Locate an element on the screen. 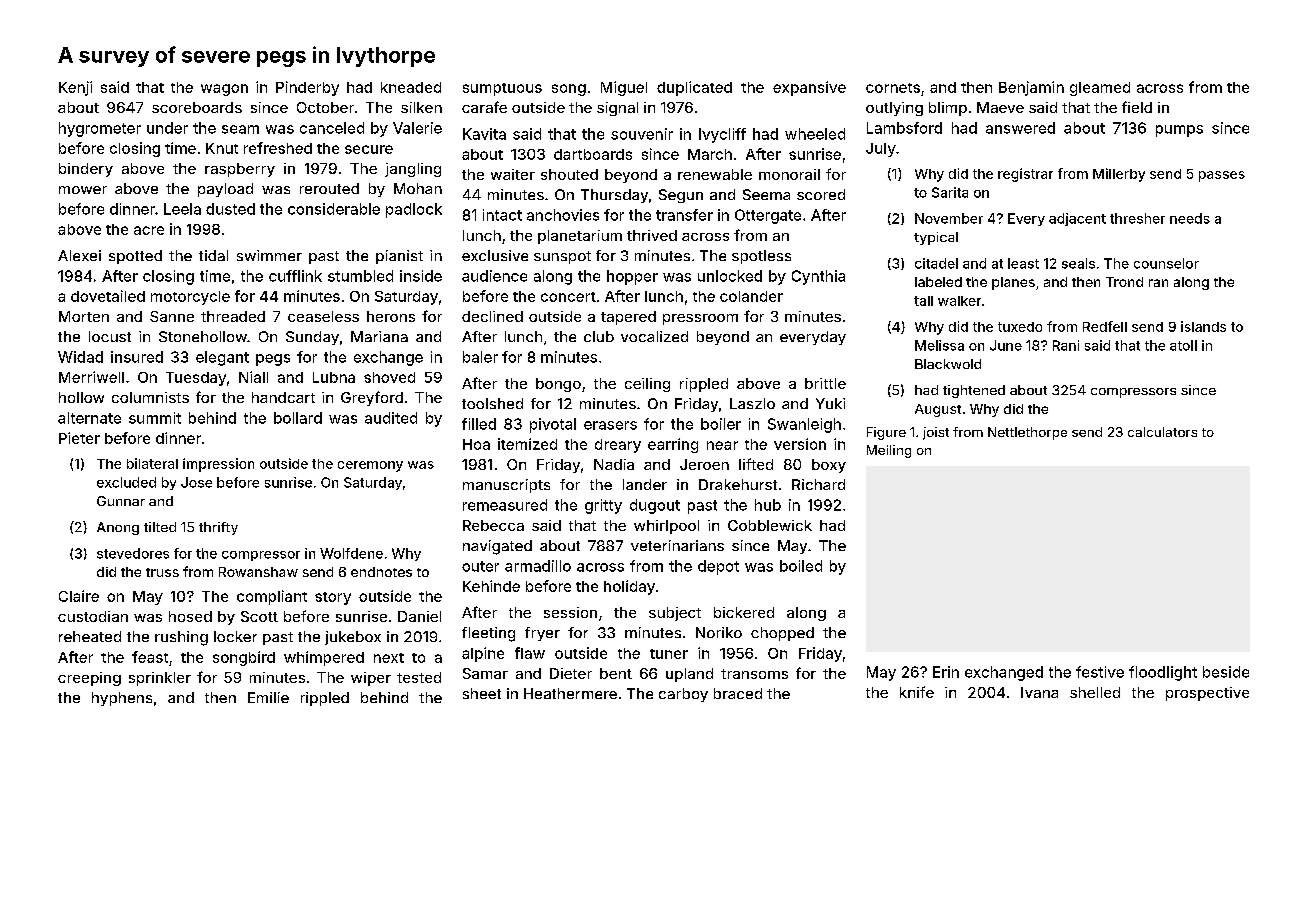 This screenshot has width=1308, height=924. calculators is located at coordinates (1162, 432).
